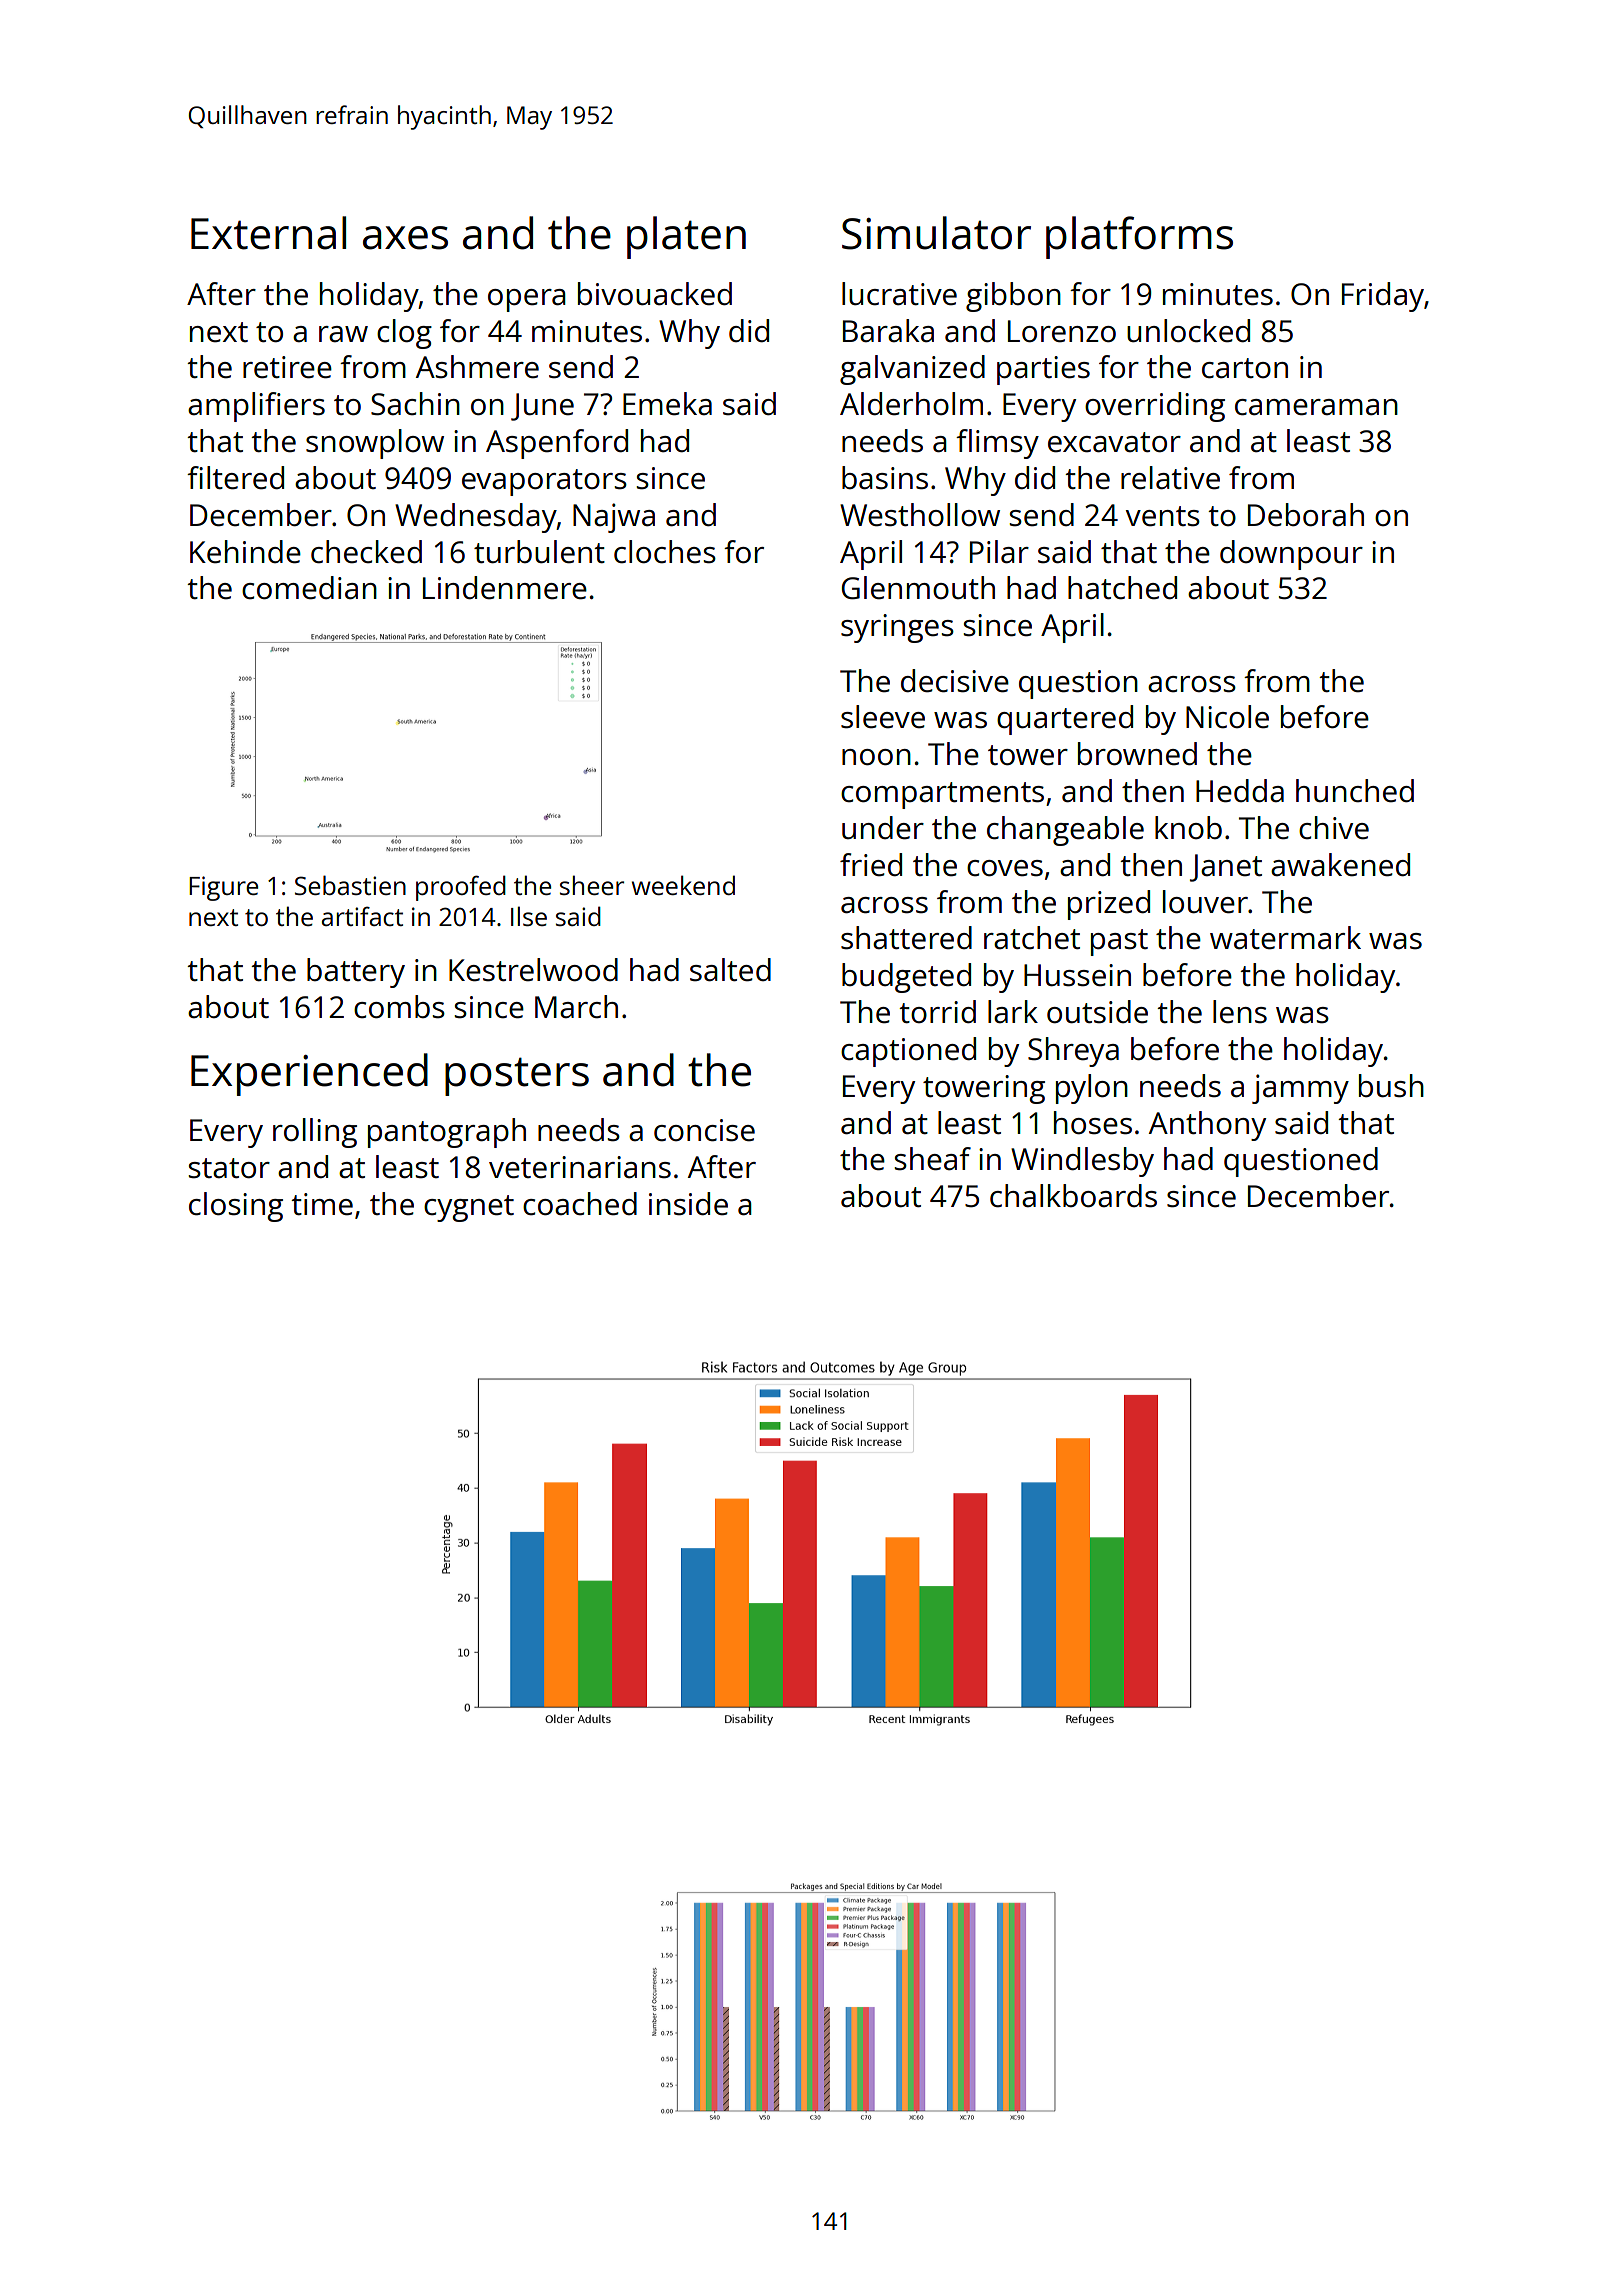 The image size is (1620, 2292). Describe the element at coordinates (688, 1204) in the page. I see `inside` at that location.
